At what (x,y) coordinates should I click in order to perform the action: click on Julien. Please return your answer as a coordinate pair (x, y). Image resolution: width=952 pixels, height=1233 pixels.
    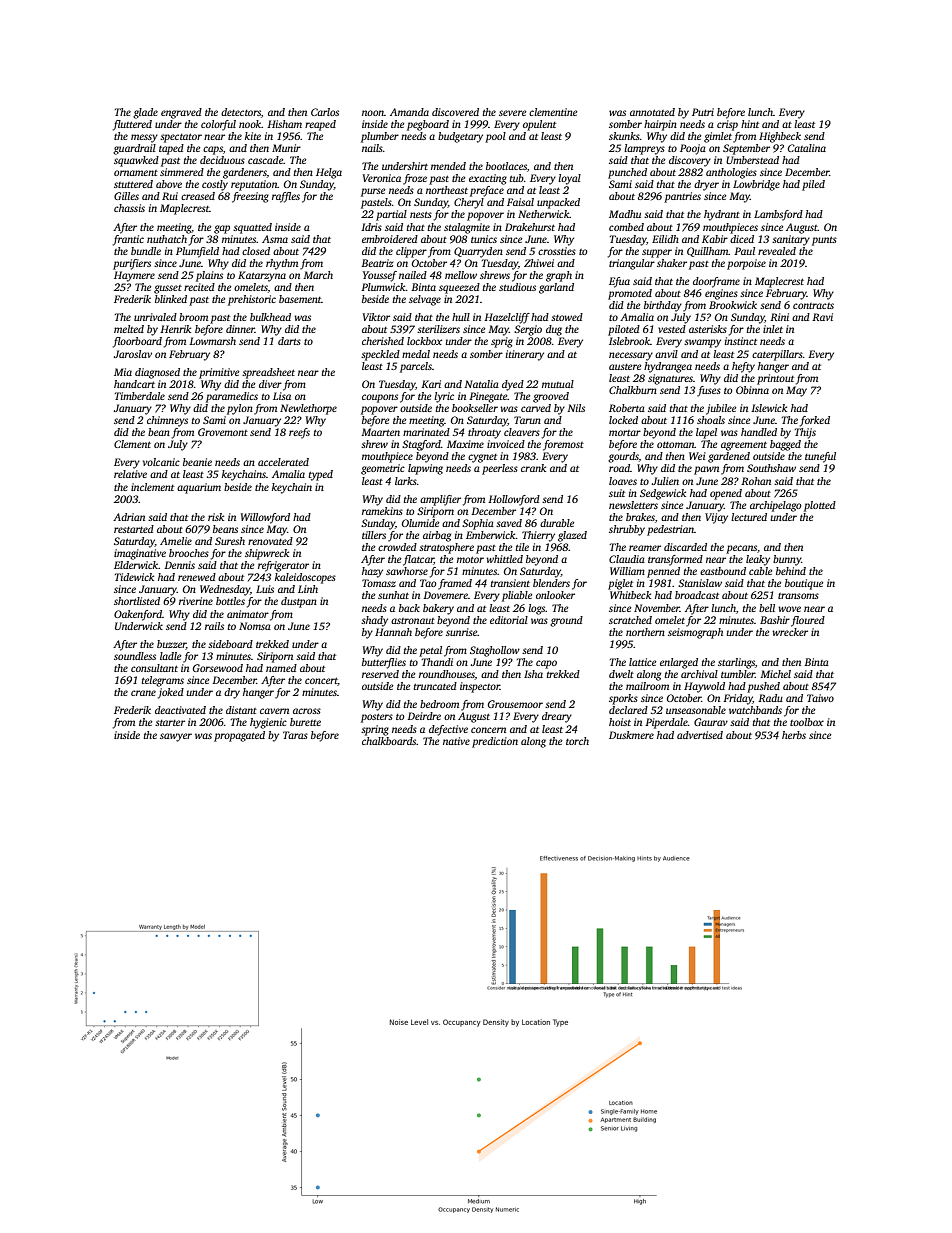
    Looking at the image, I should click on (665, 481).
